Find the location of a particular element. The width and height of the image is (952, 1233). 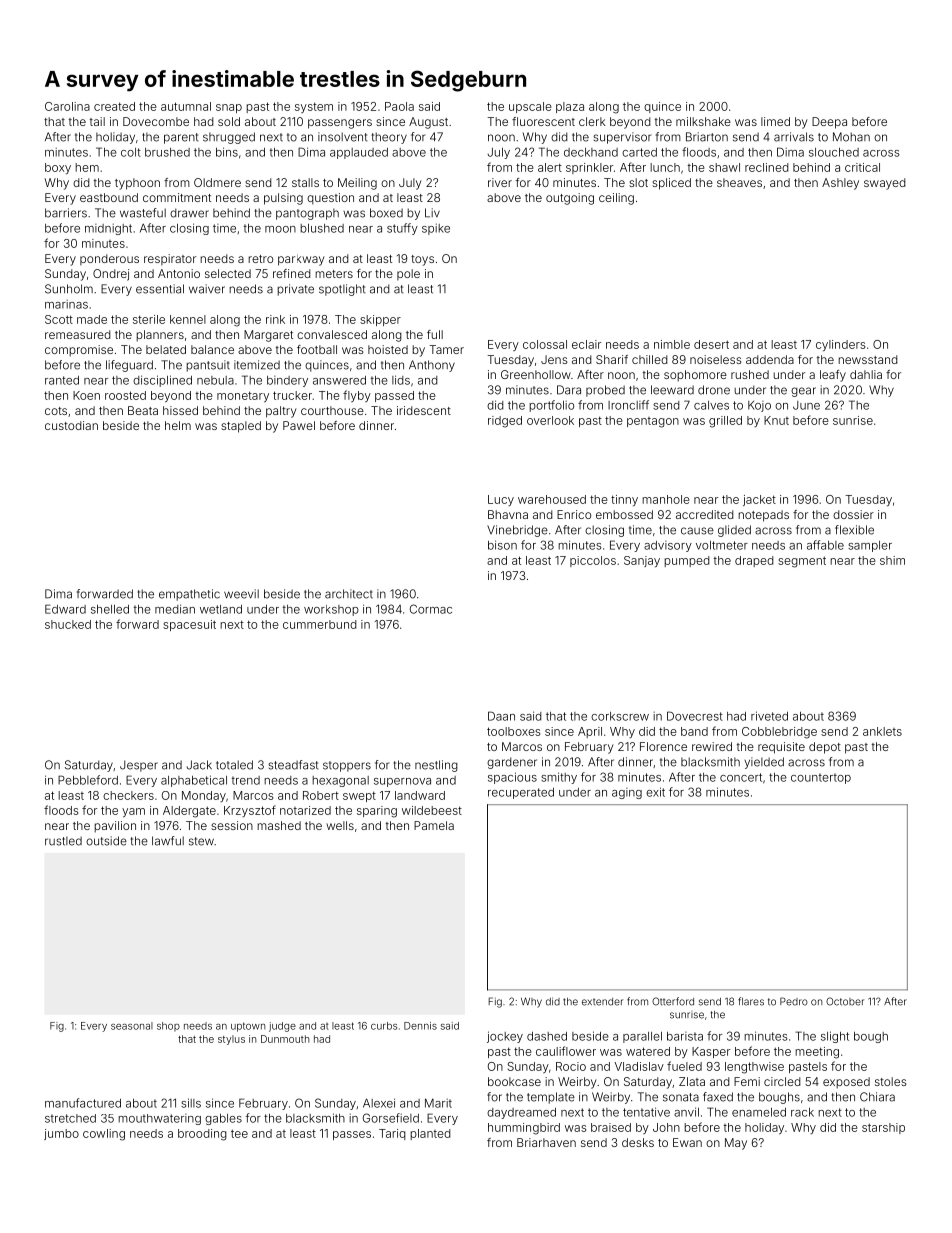

Lucy is located at coordinates (501, 500).
